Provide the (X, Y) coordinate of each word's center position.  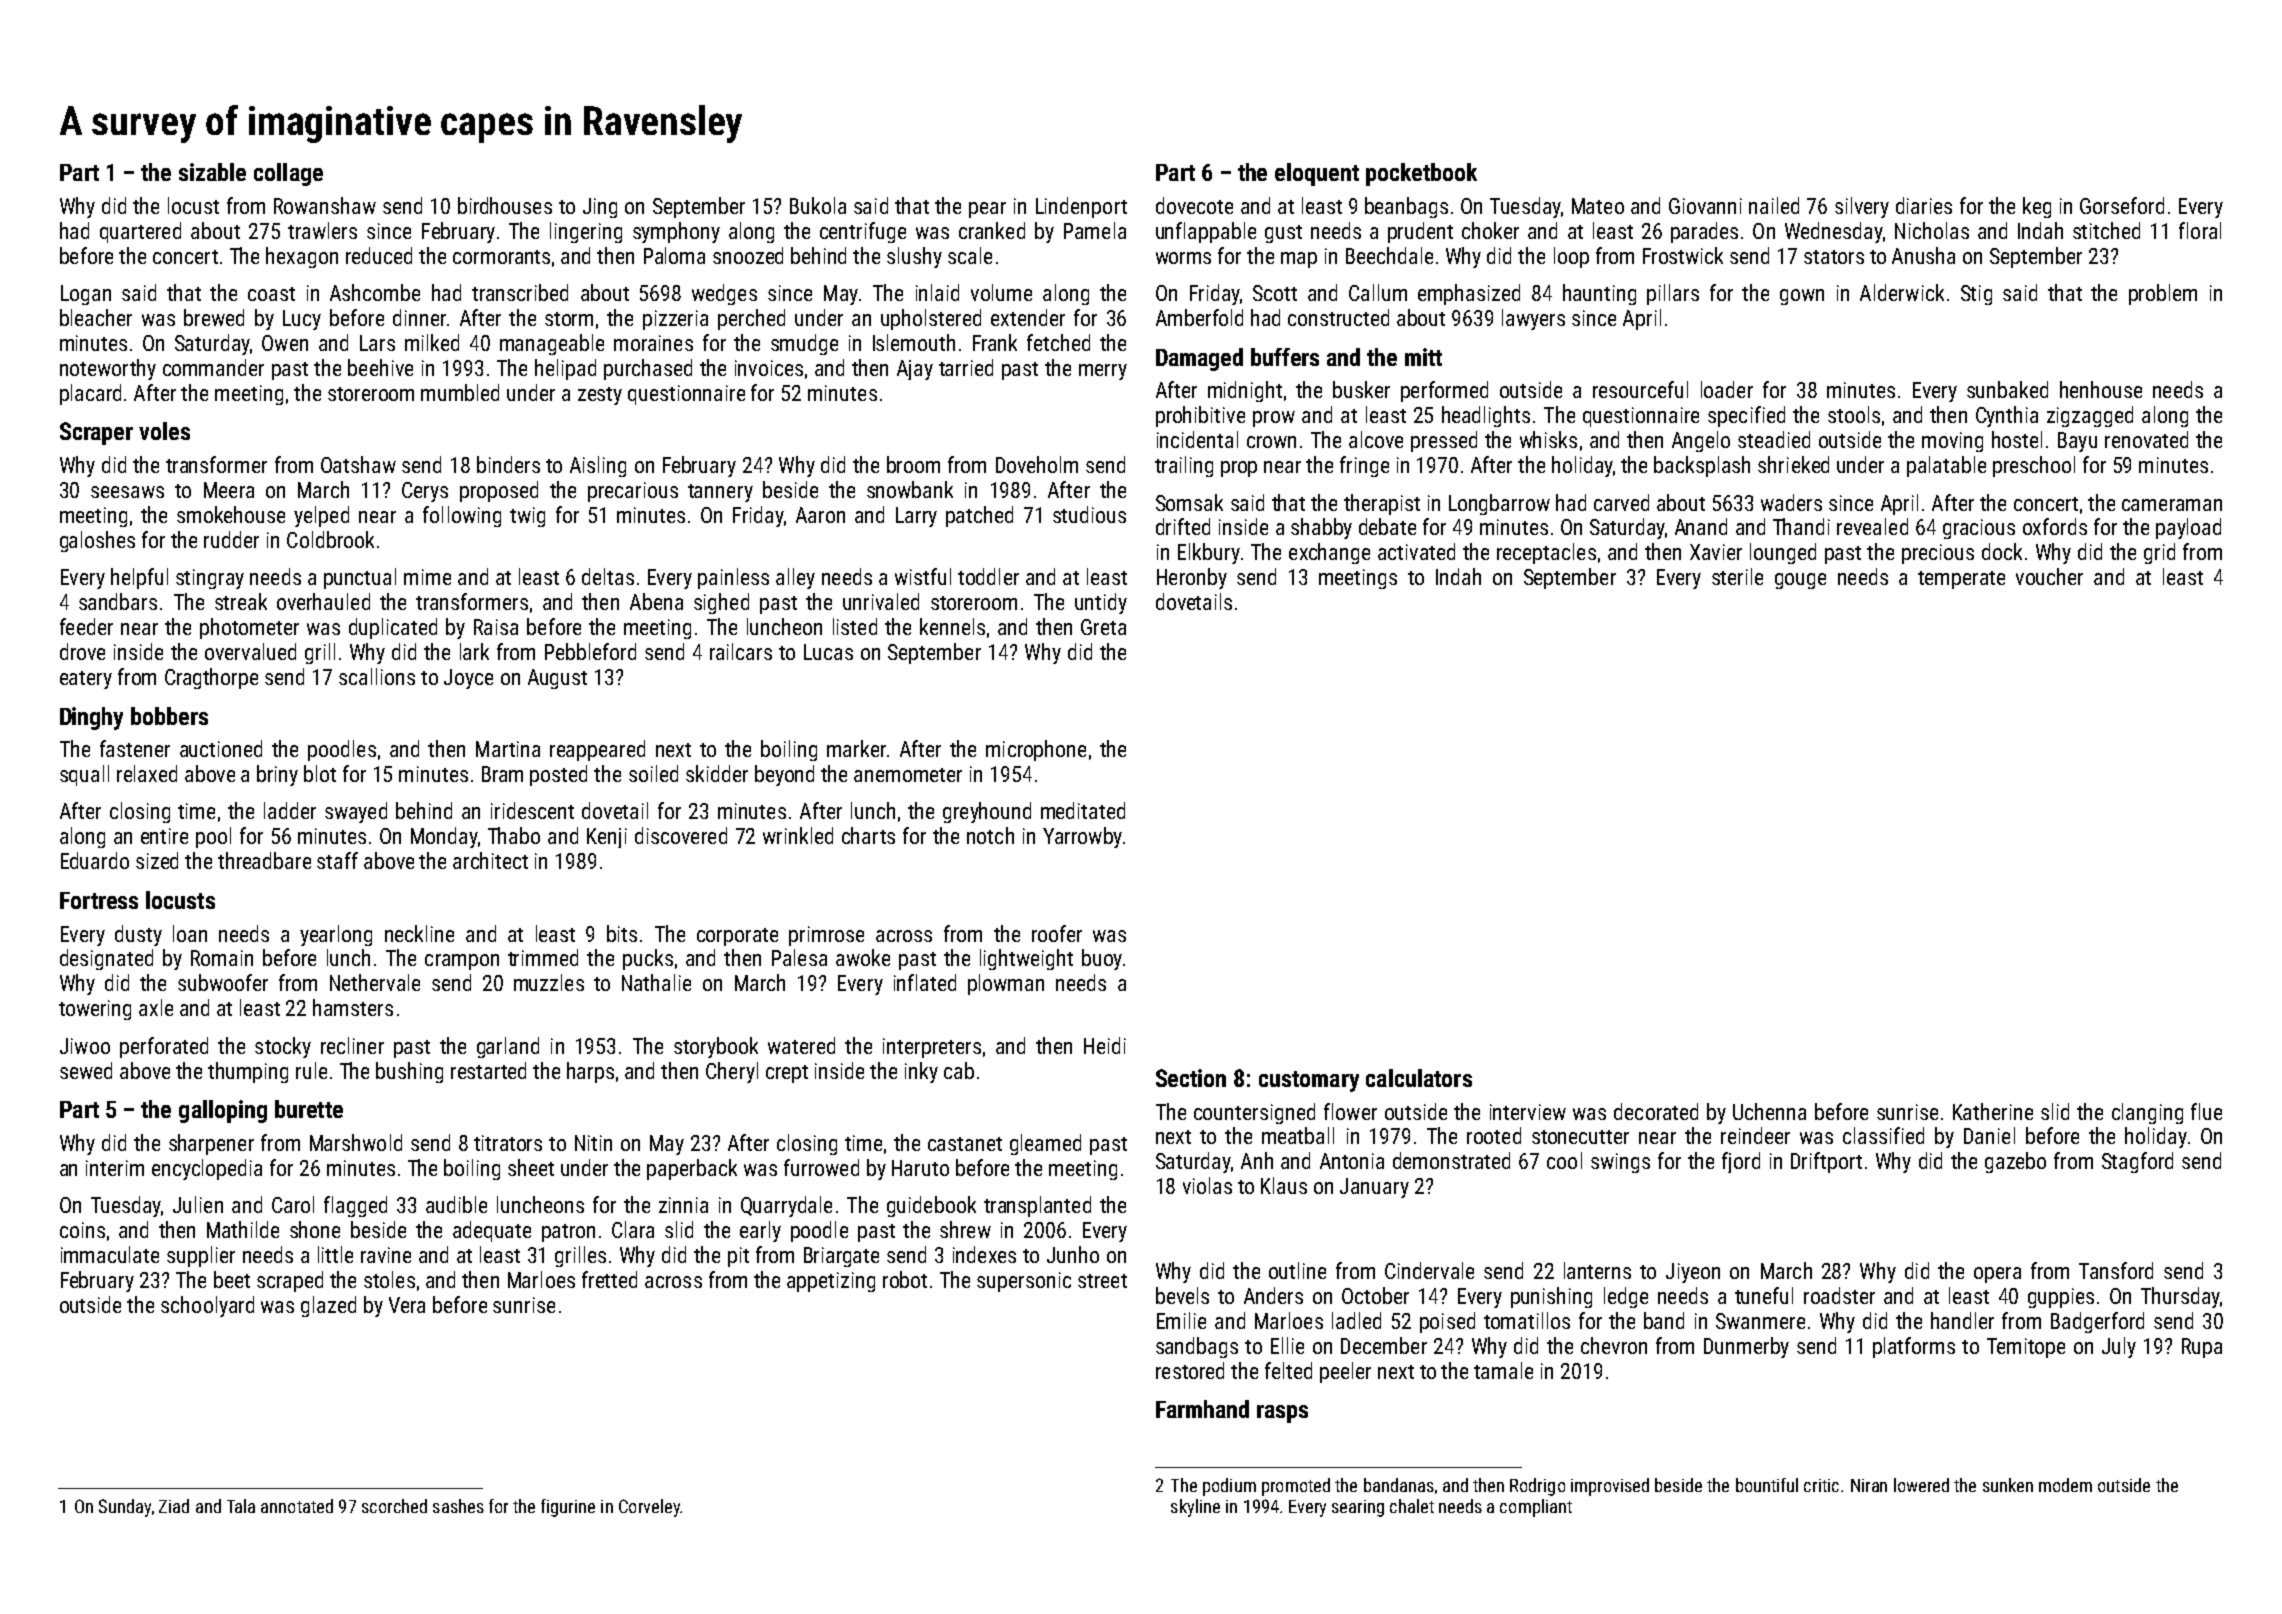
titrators (508, 1143)
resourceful (1640, 389)
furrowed (821, 1167)
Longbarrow (1499, 504)
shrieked (1793, 464)
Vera (407, 1305)
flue (2206, 1111)
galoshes (97, 541)
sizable (212, 172)
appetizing (831, 1282)
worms (1183, 258)
